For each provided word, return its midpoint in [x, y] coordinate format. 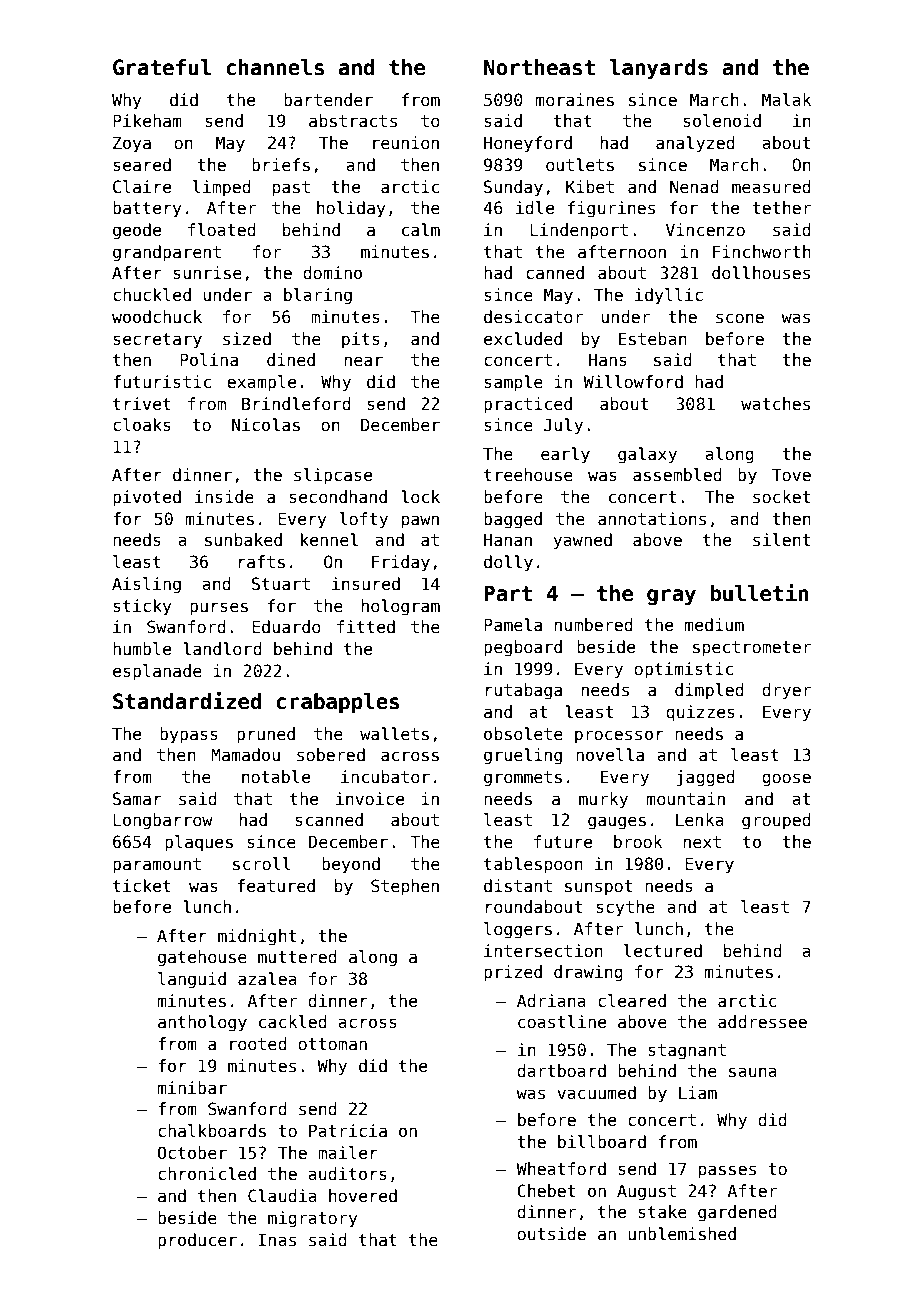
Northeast [539, 67]
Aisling [146, 585]
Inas [277, 1240]
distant [518, 886]
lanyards [658, 69]
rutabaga [524, 691]
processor [619, 737]
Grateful [162, 67]
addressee [762, 1022]
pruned [266, 735]
